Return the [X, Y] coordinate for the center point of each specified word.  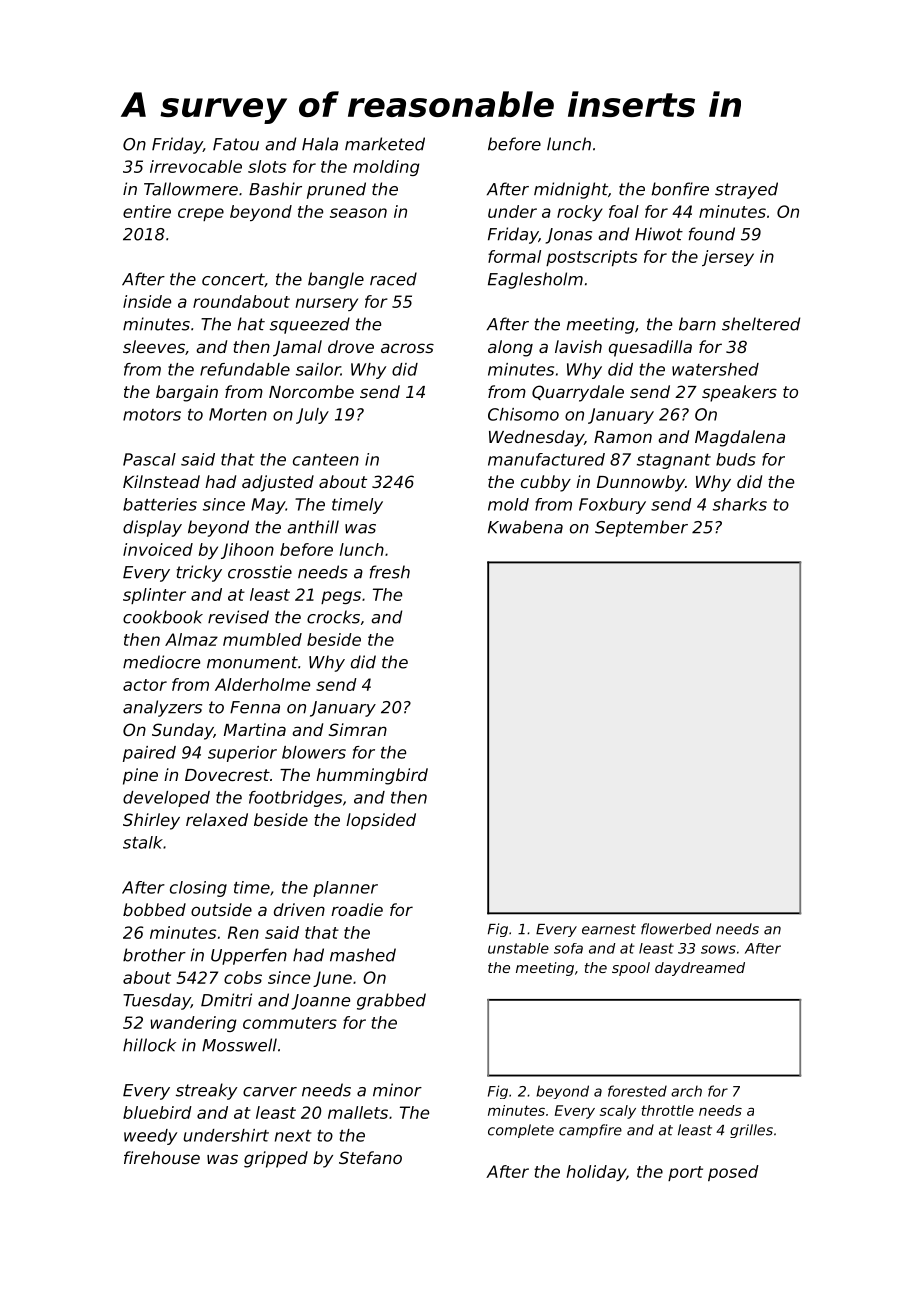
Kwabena [525, 527]
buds [736, 459]
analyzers [162, 708]
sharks [740, 504]
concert [233, 280]
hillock [149, 1045]
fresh [390, 572]
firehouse [162, 1157]
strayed [746, 190]
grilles [751, 1131]
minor [397, 1090]
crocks [333, 617]
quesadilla [650, 348]
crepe [201, 214]
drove [351, 346]
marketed [385, 144]
